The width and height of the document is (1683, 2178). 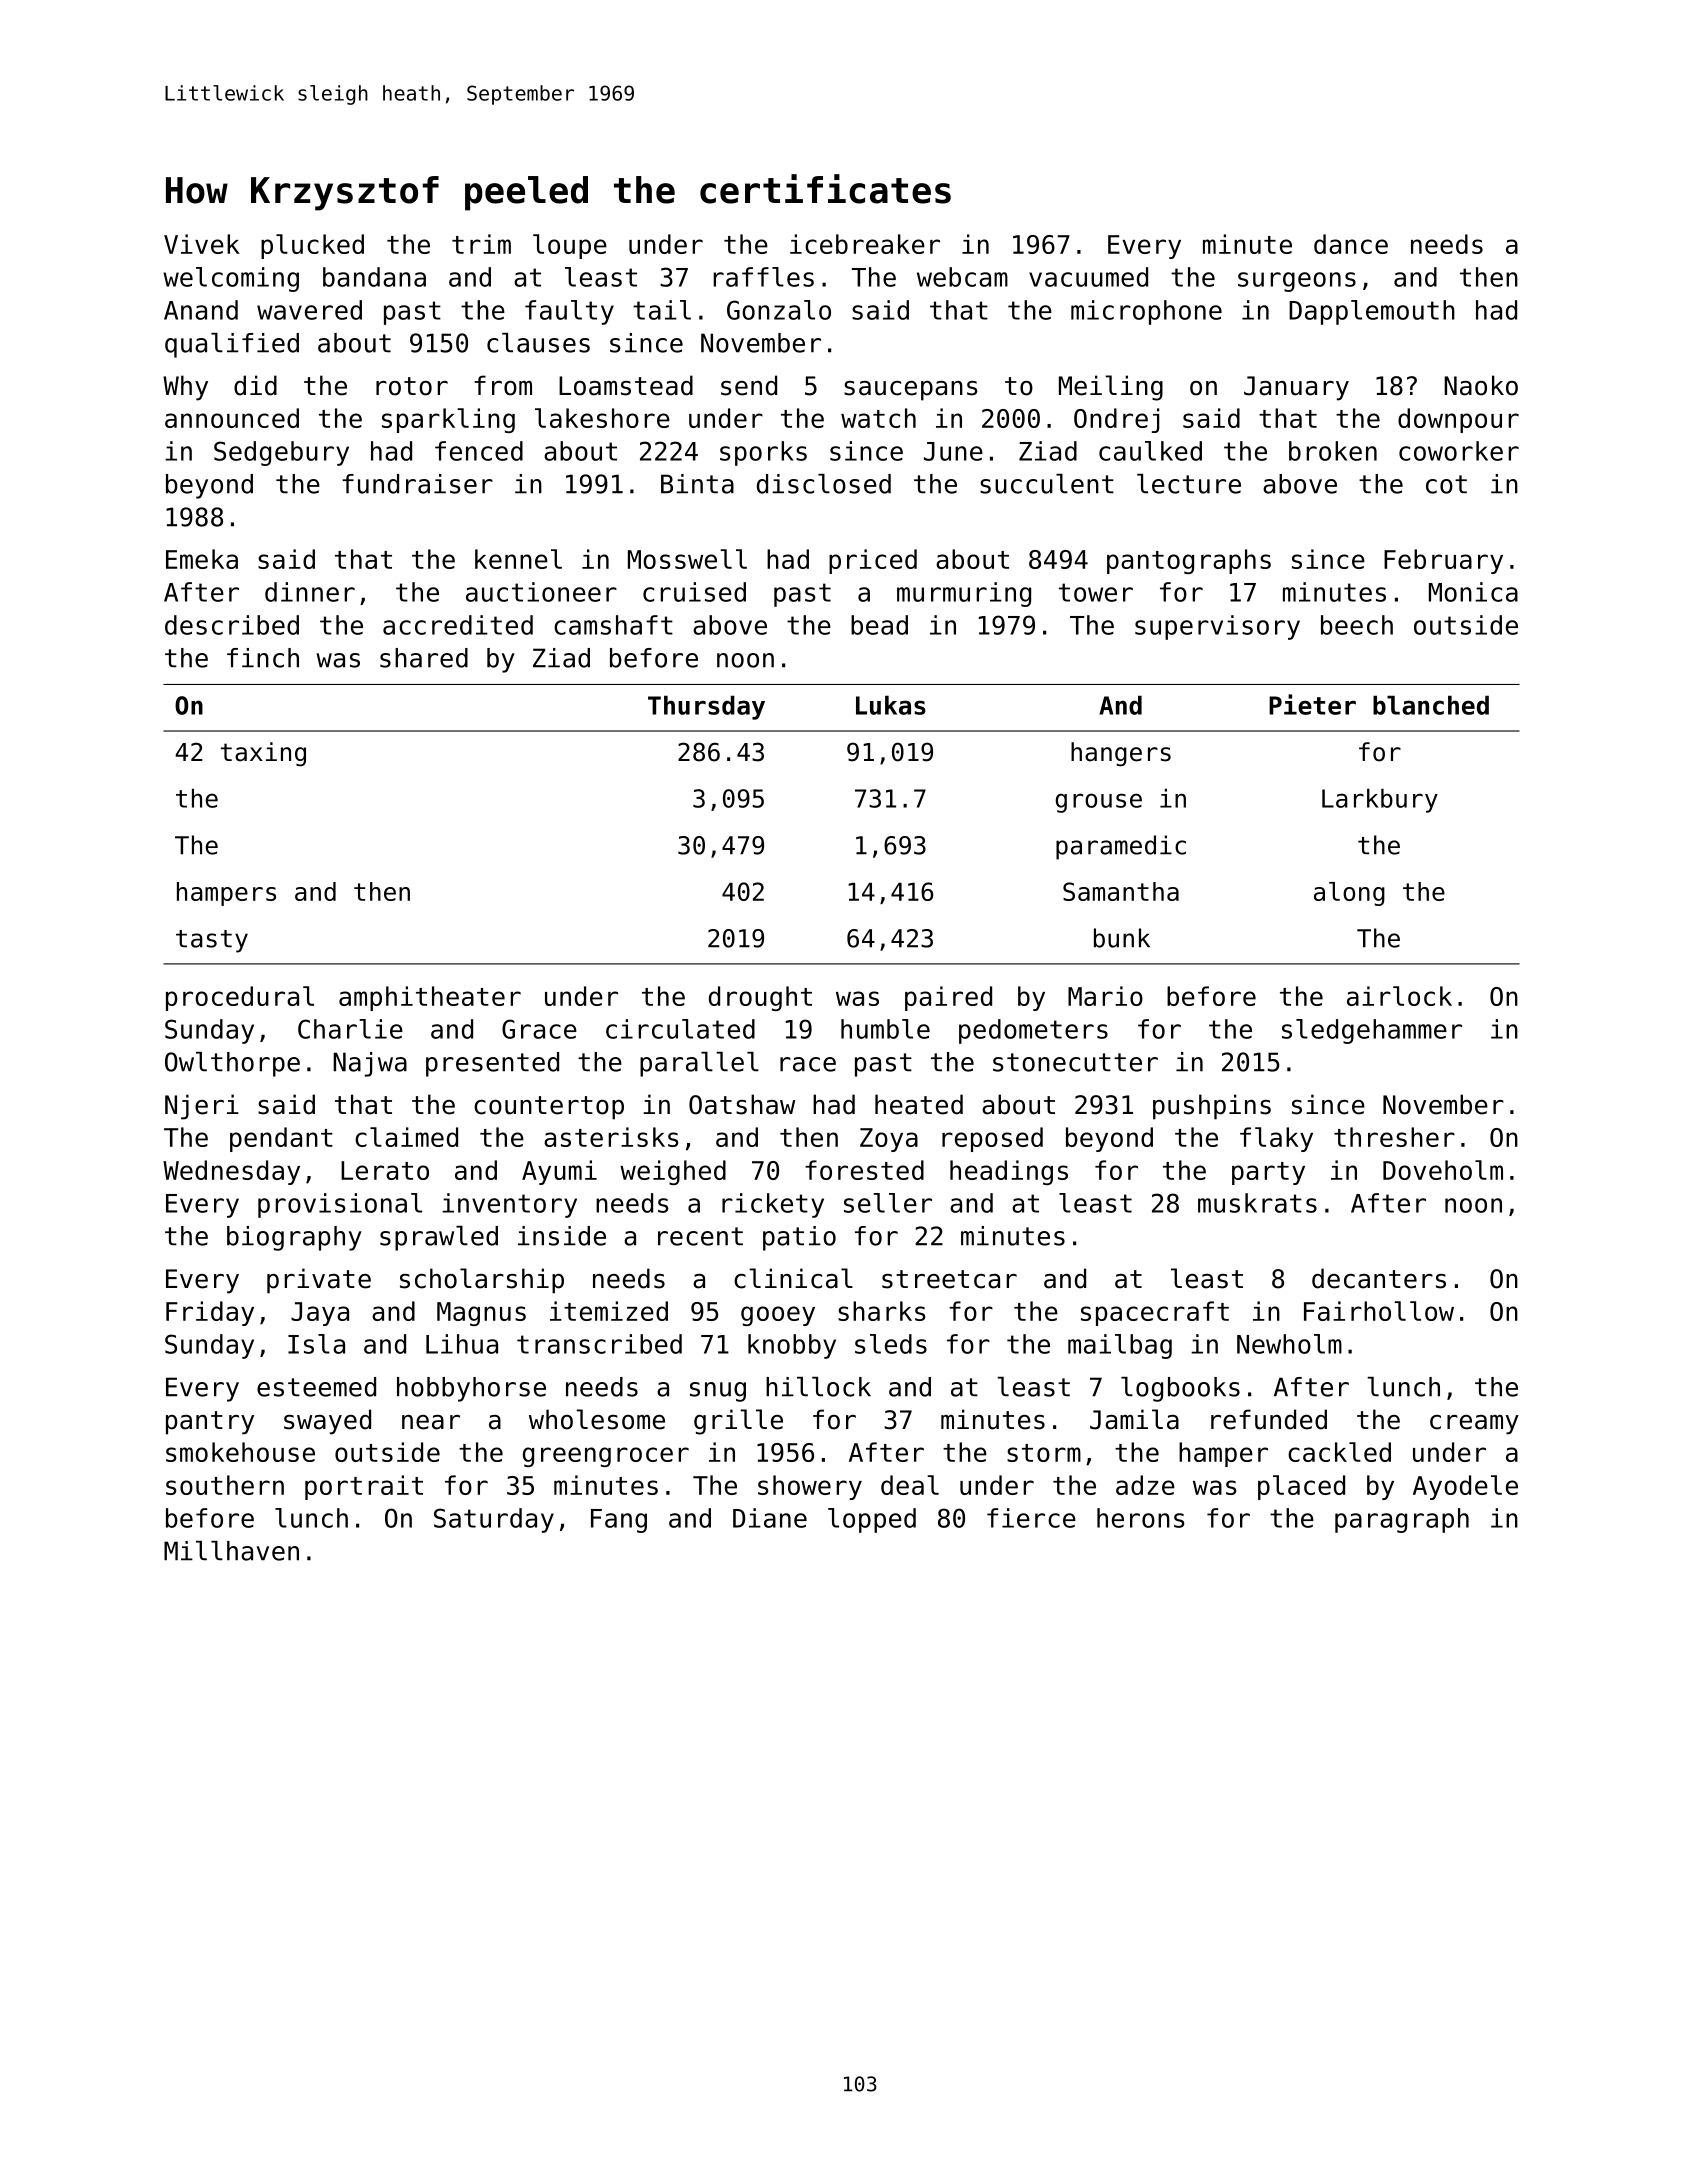 What do you see at coordinates (430, 998) in the document?
I see `amphitheater` at bounding box center [430, 998].
